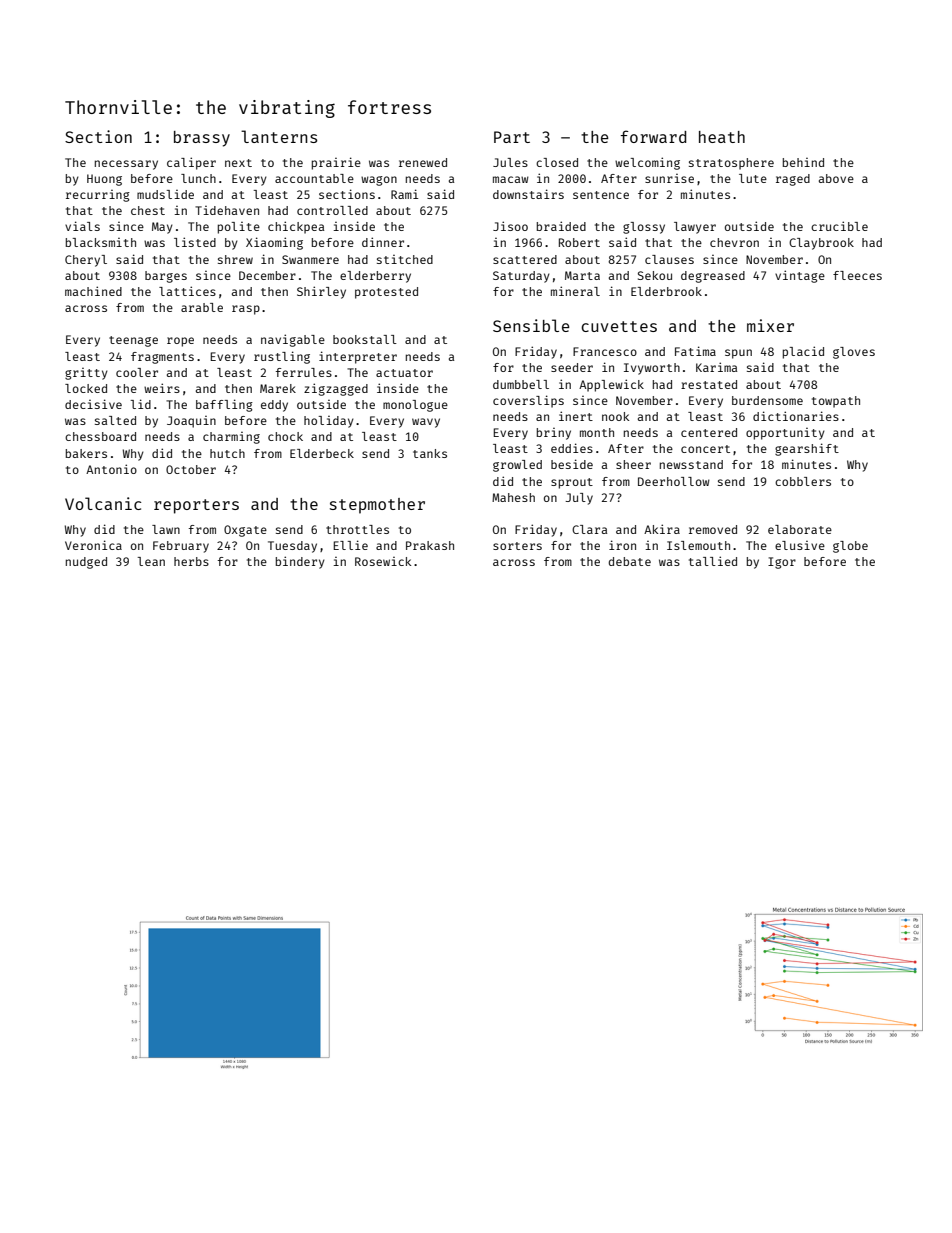 The height and width of the document is (1233, 952). I want to click on Jisoo, so click(510, 226).
